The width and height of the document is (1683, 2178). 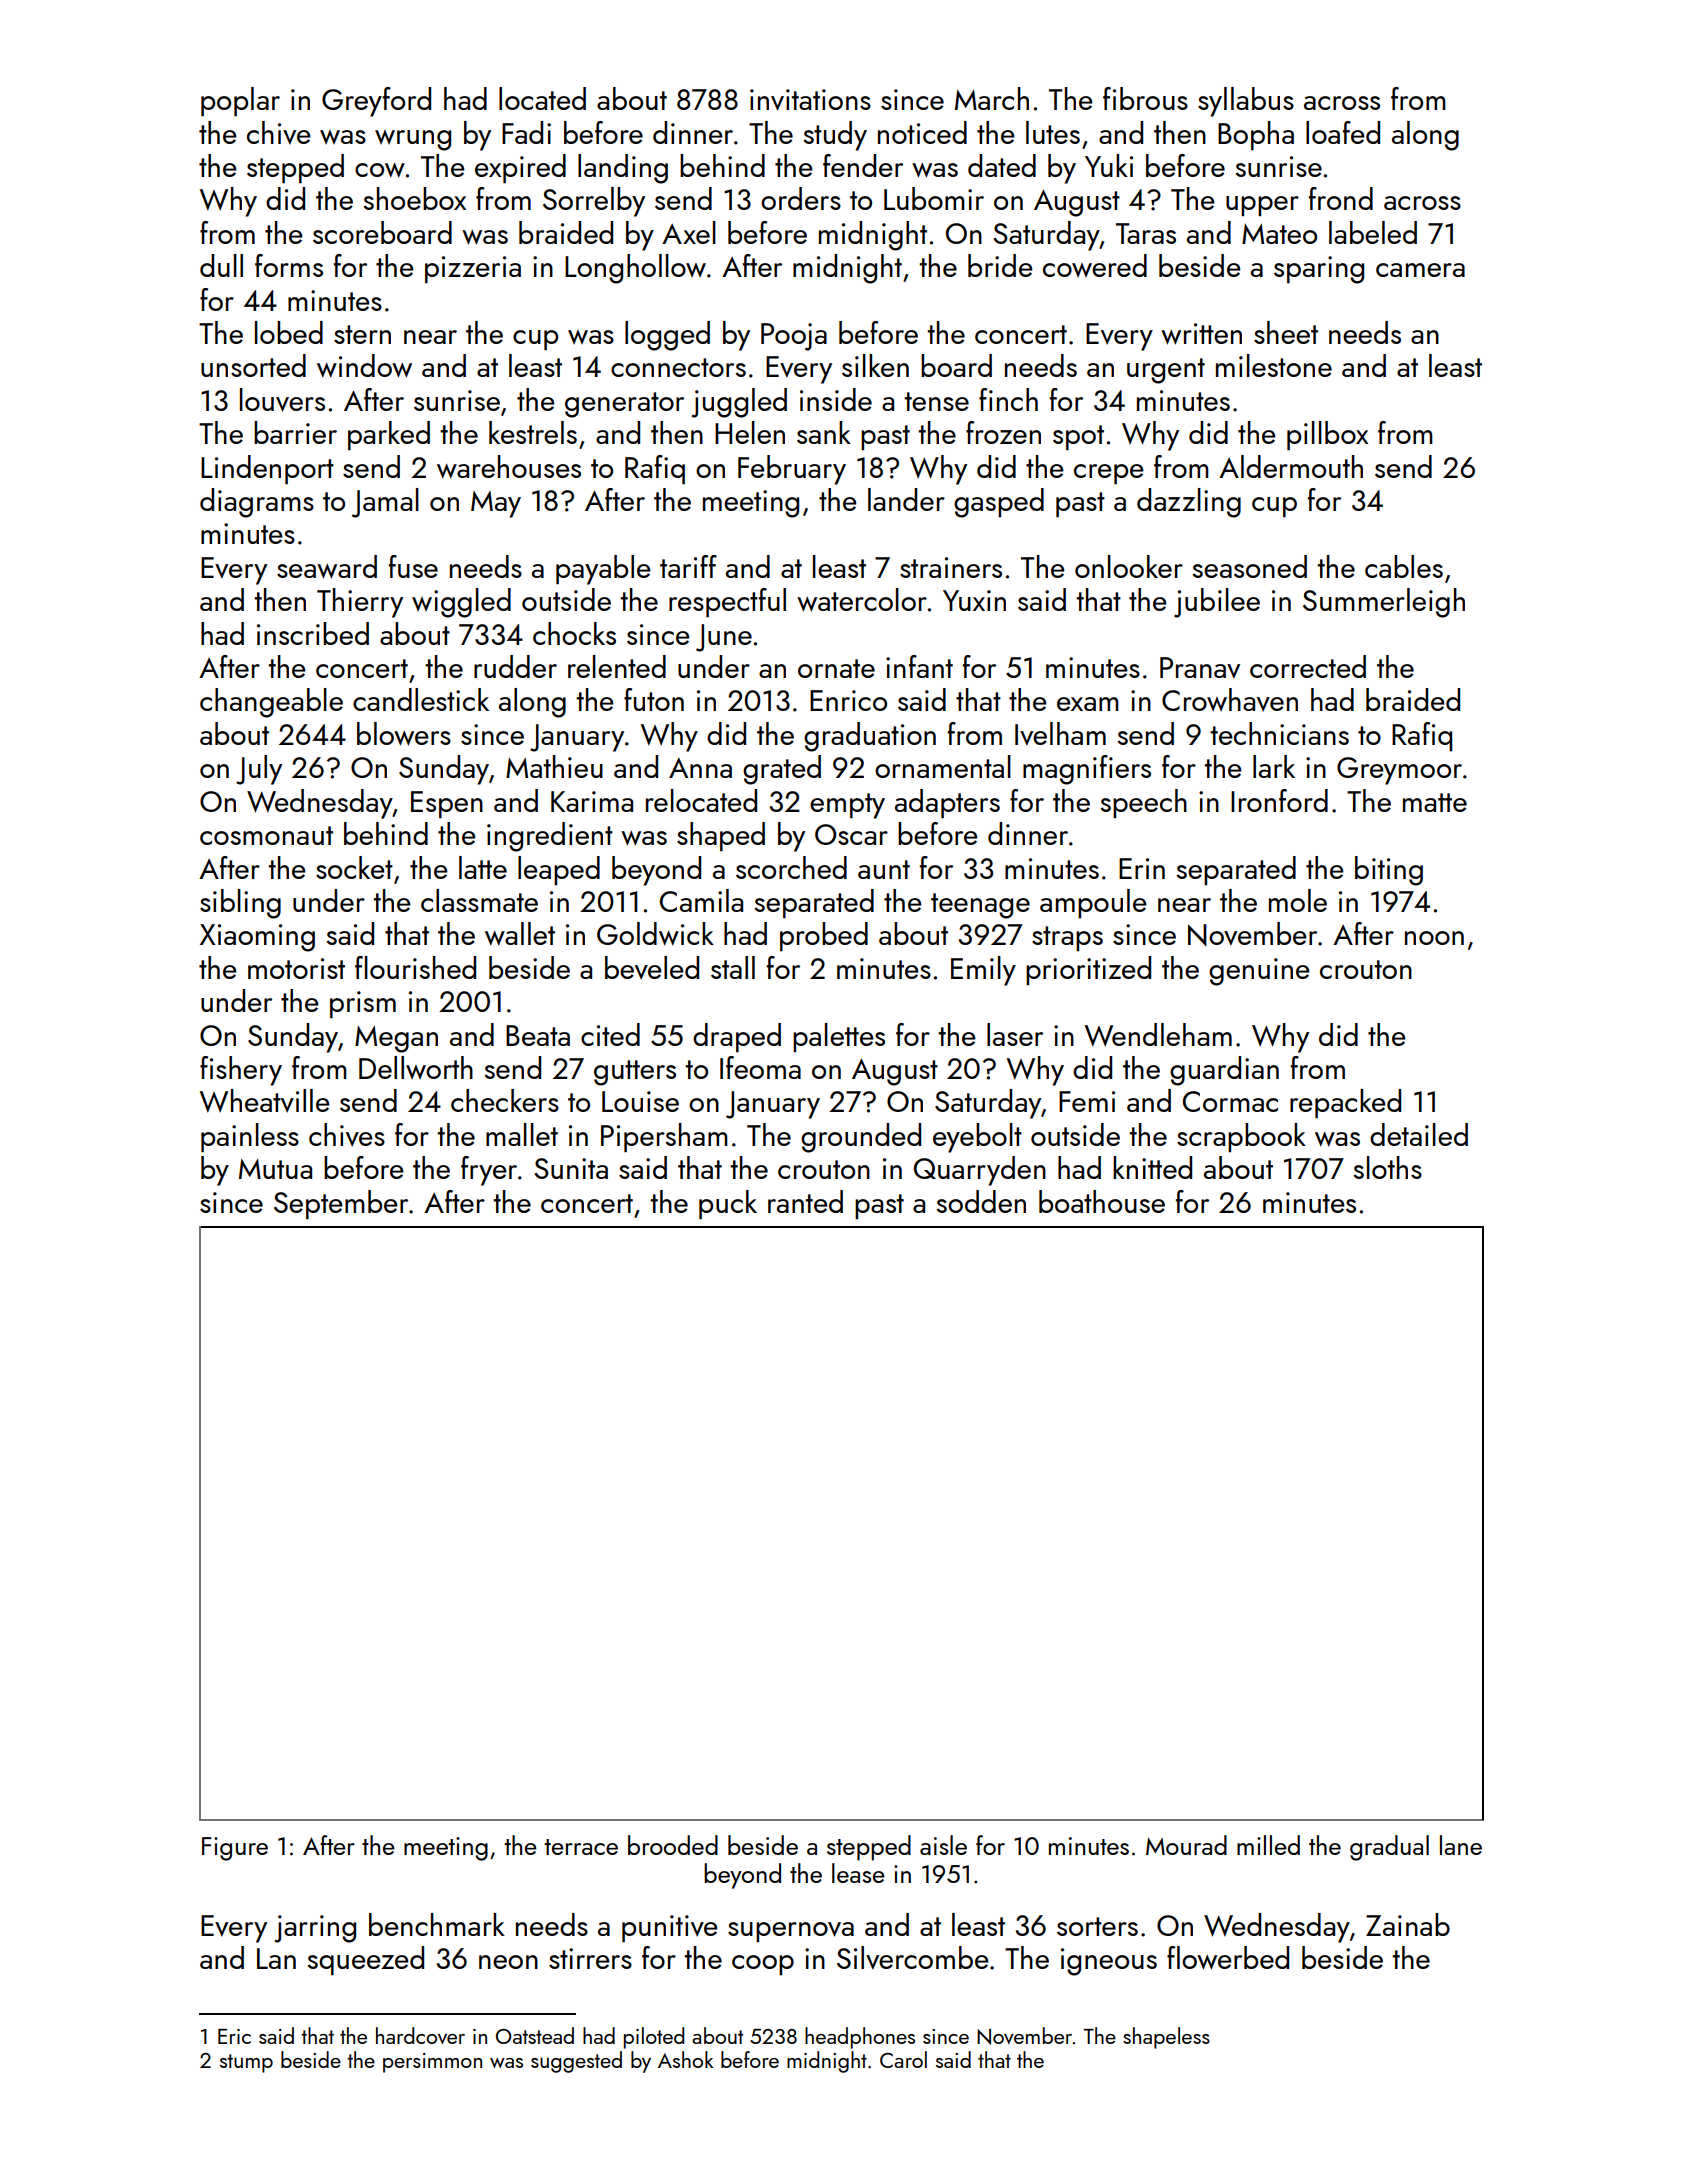 What do you see at coordinates (903, 2059) in the document?
I see `Carol` at bounding box center [903, 2059].
